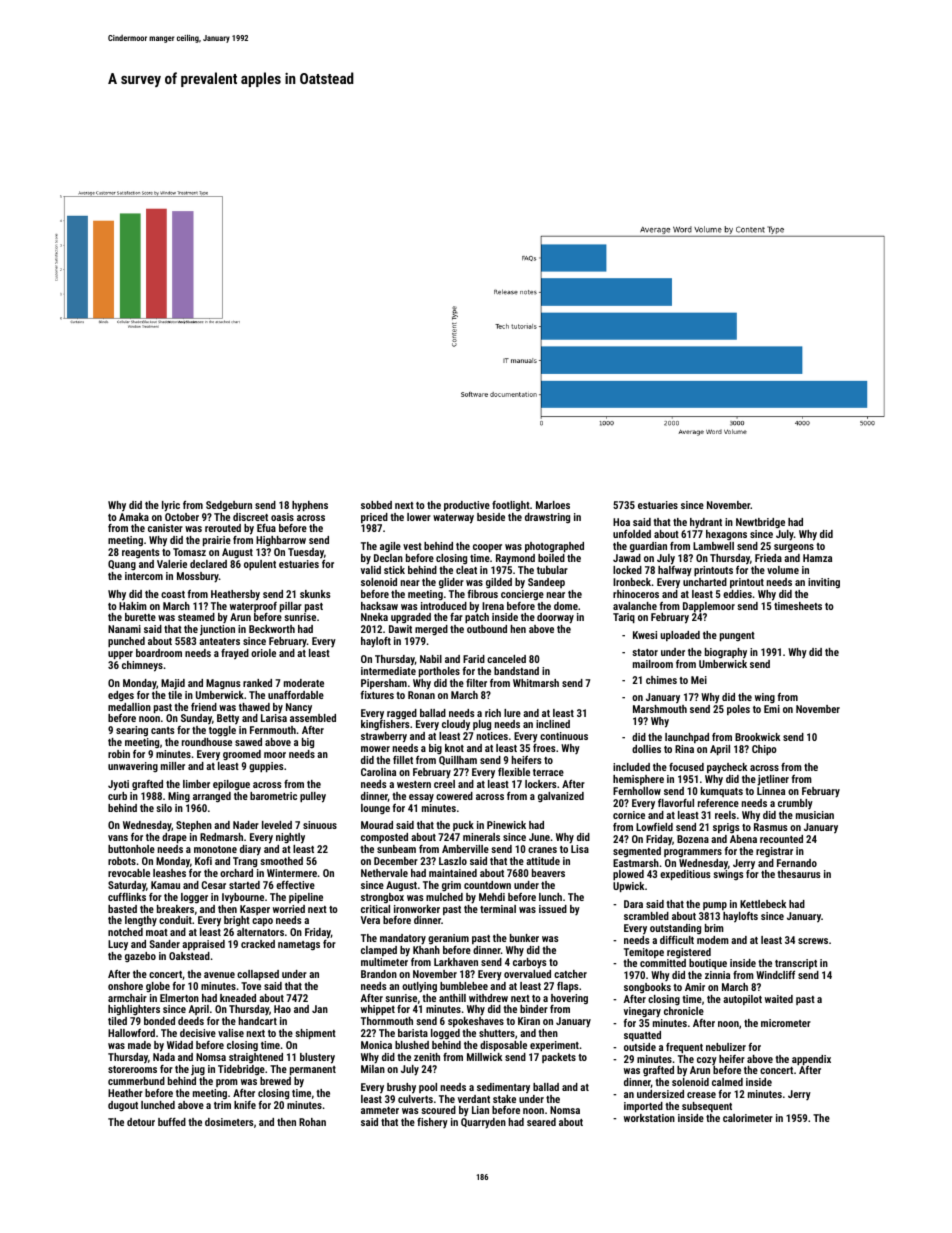 The width and height of the screenshot is (952, 1233). I want to click on Hoa, so click(621, 522).
